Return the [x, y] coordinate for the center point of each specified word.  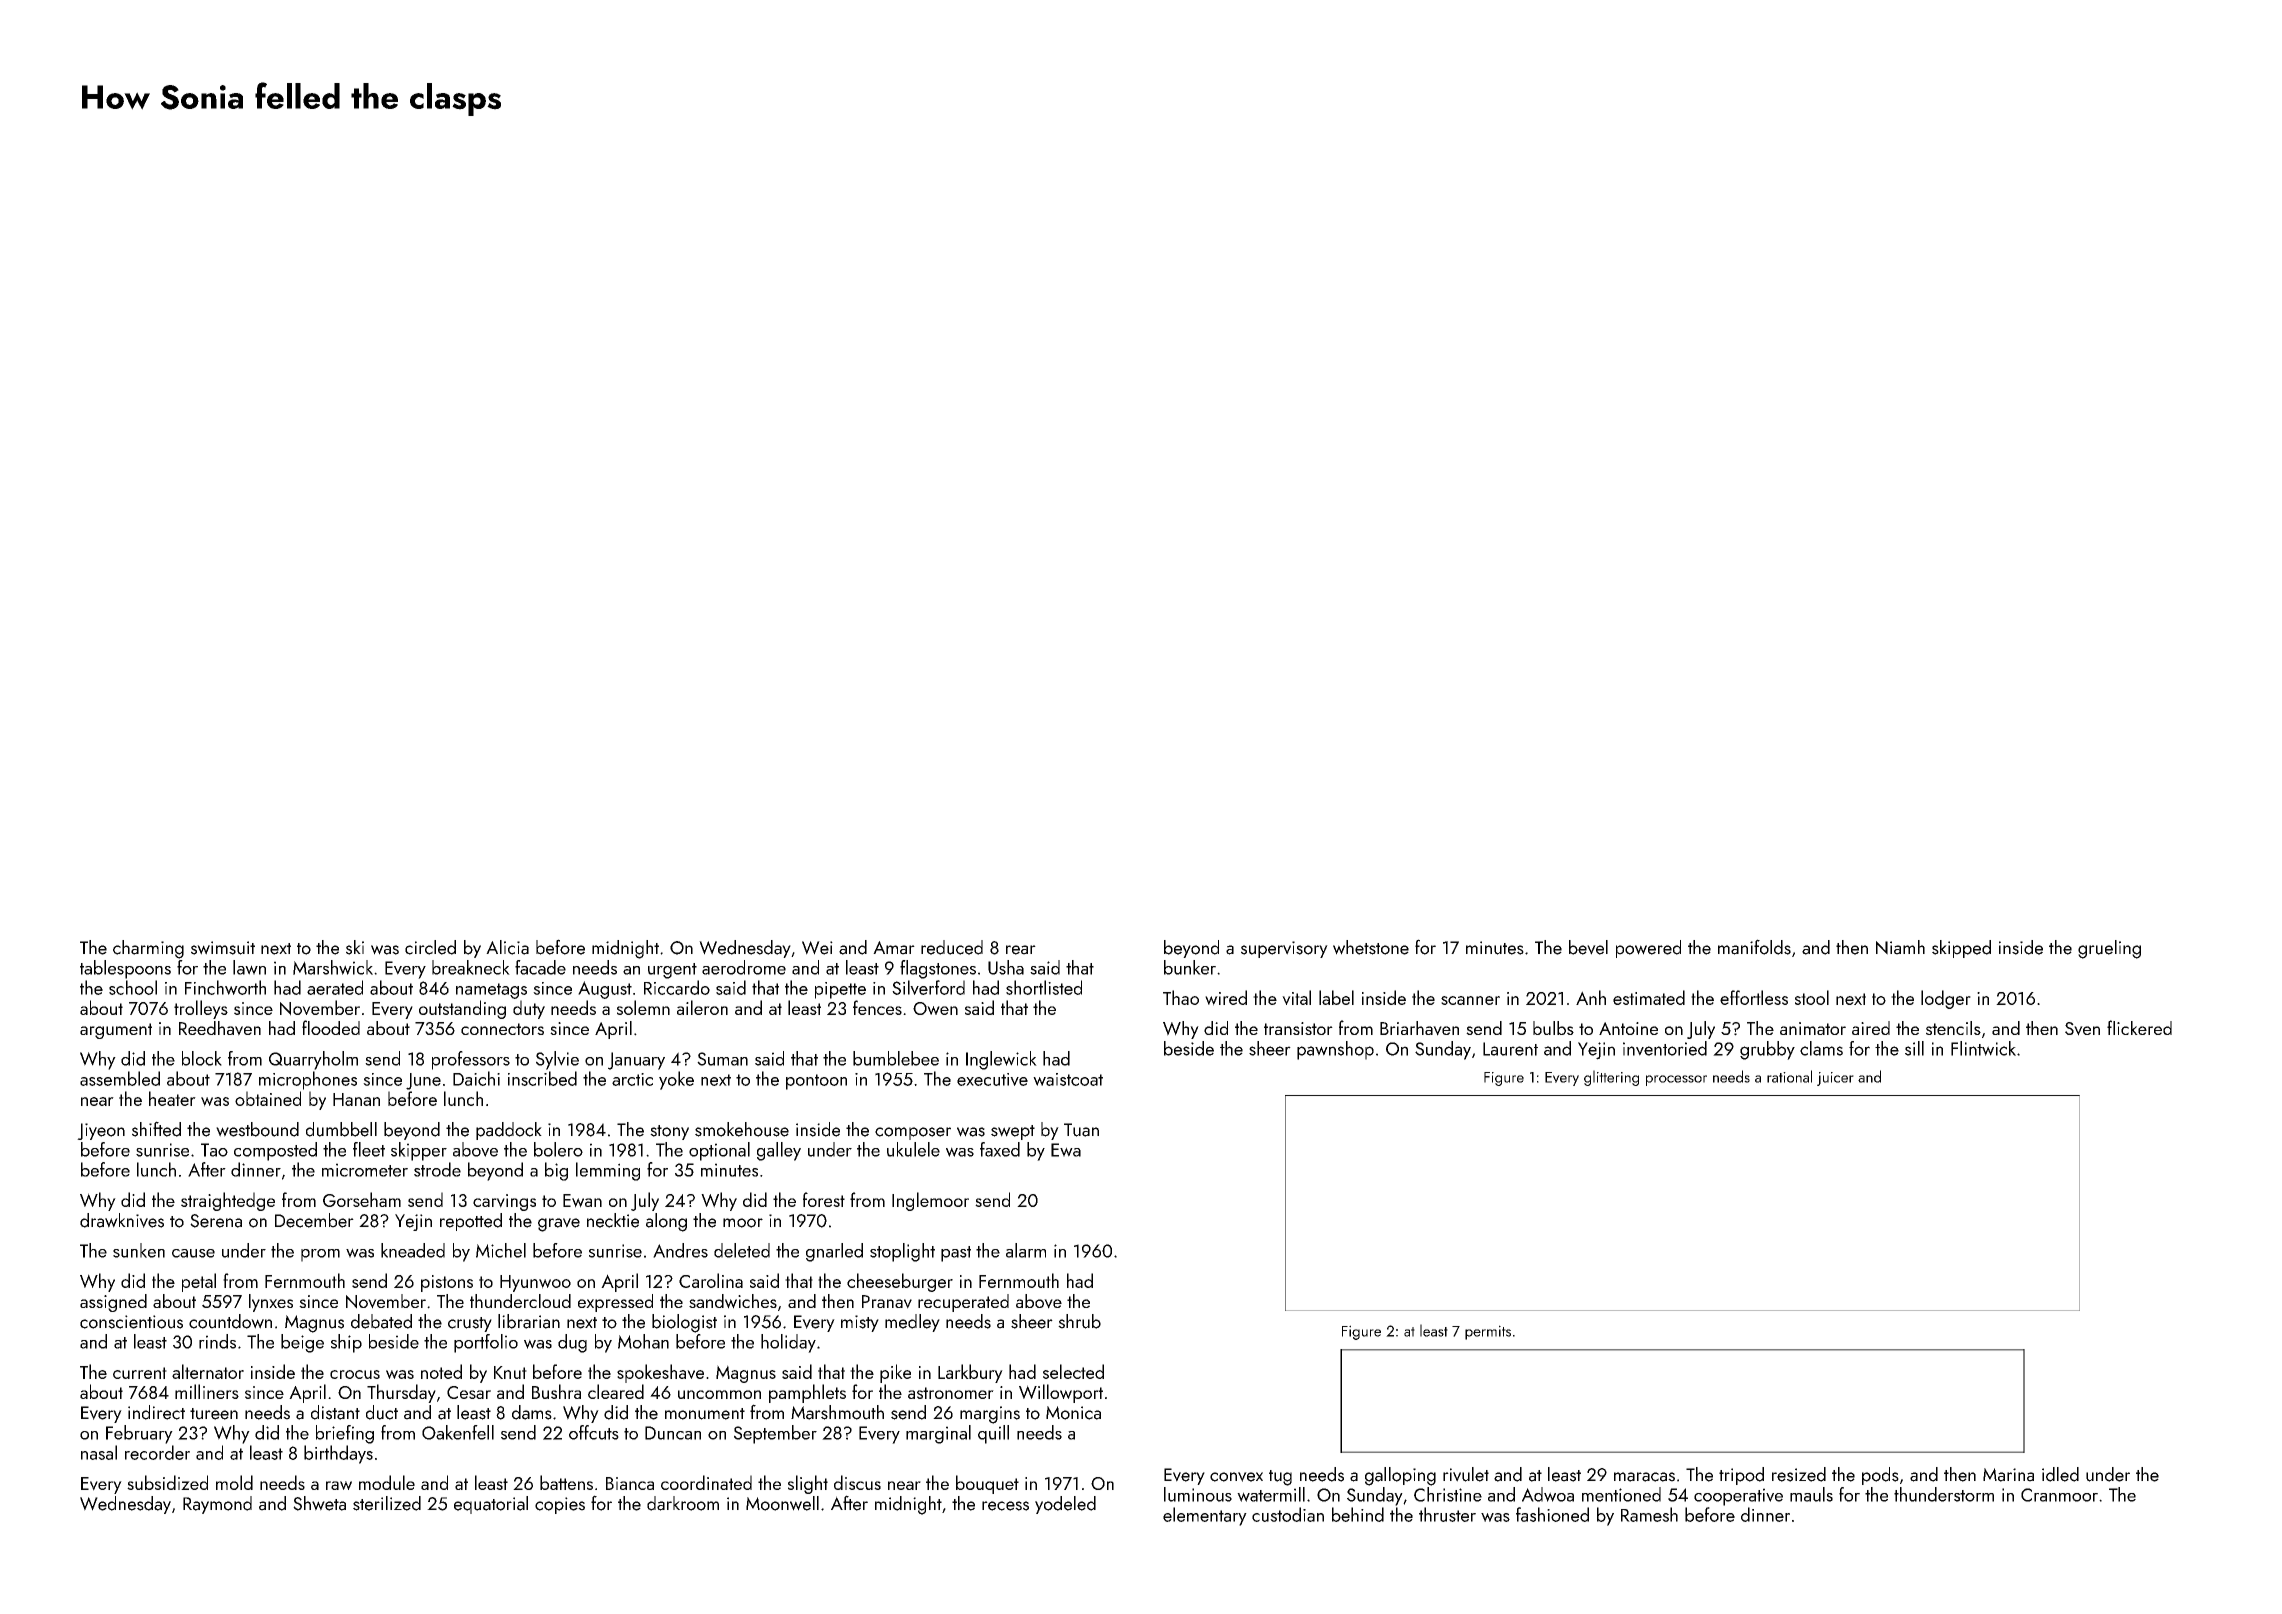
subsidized [167, 1482]
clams [1821, 1048]
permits [1488, 1332]
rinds [217, 1341]
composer [913, 1133]
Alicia [507, 947]
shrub [1079, 1321]
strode [437, 1169]
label [1336, 997]
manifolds [1754, 947]
